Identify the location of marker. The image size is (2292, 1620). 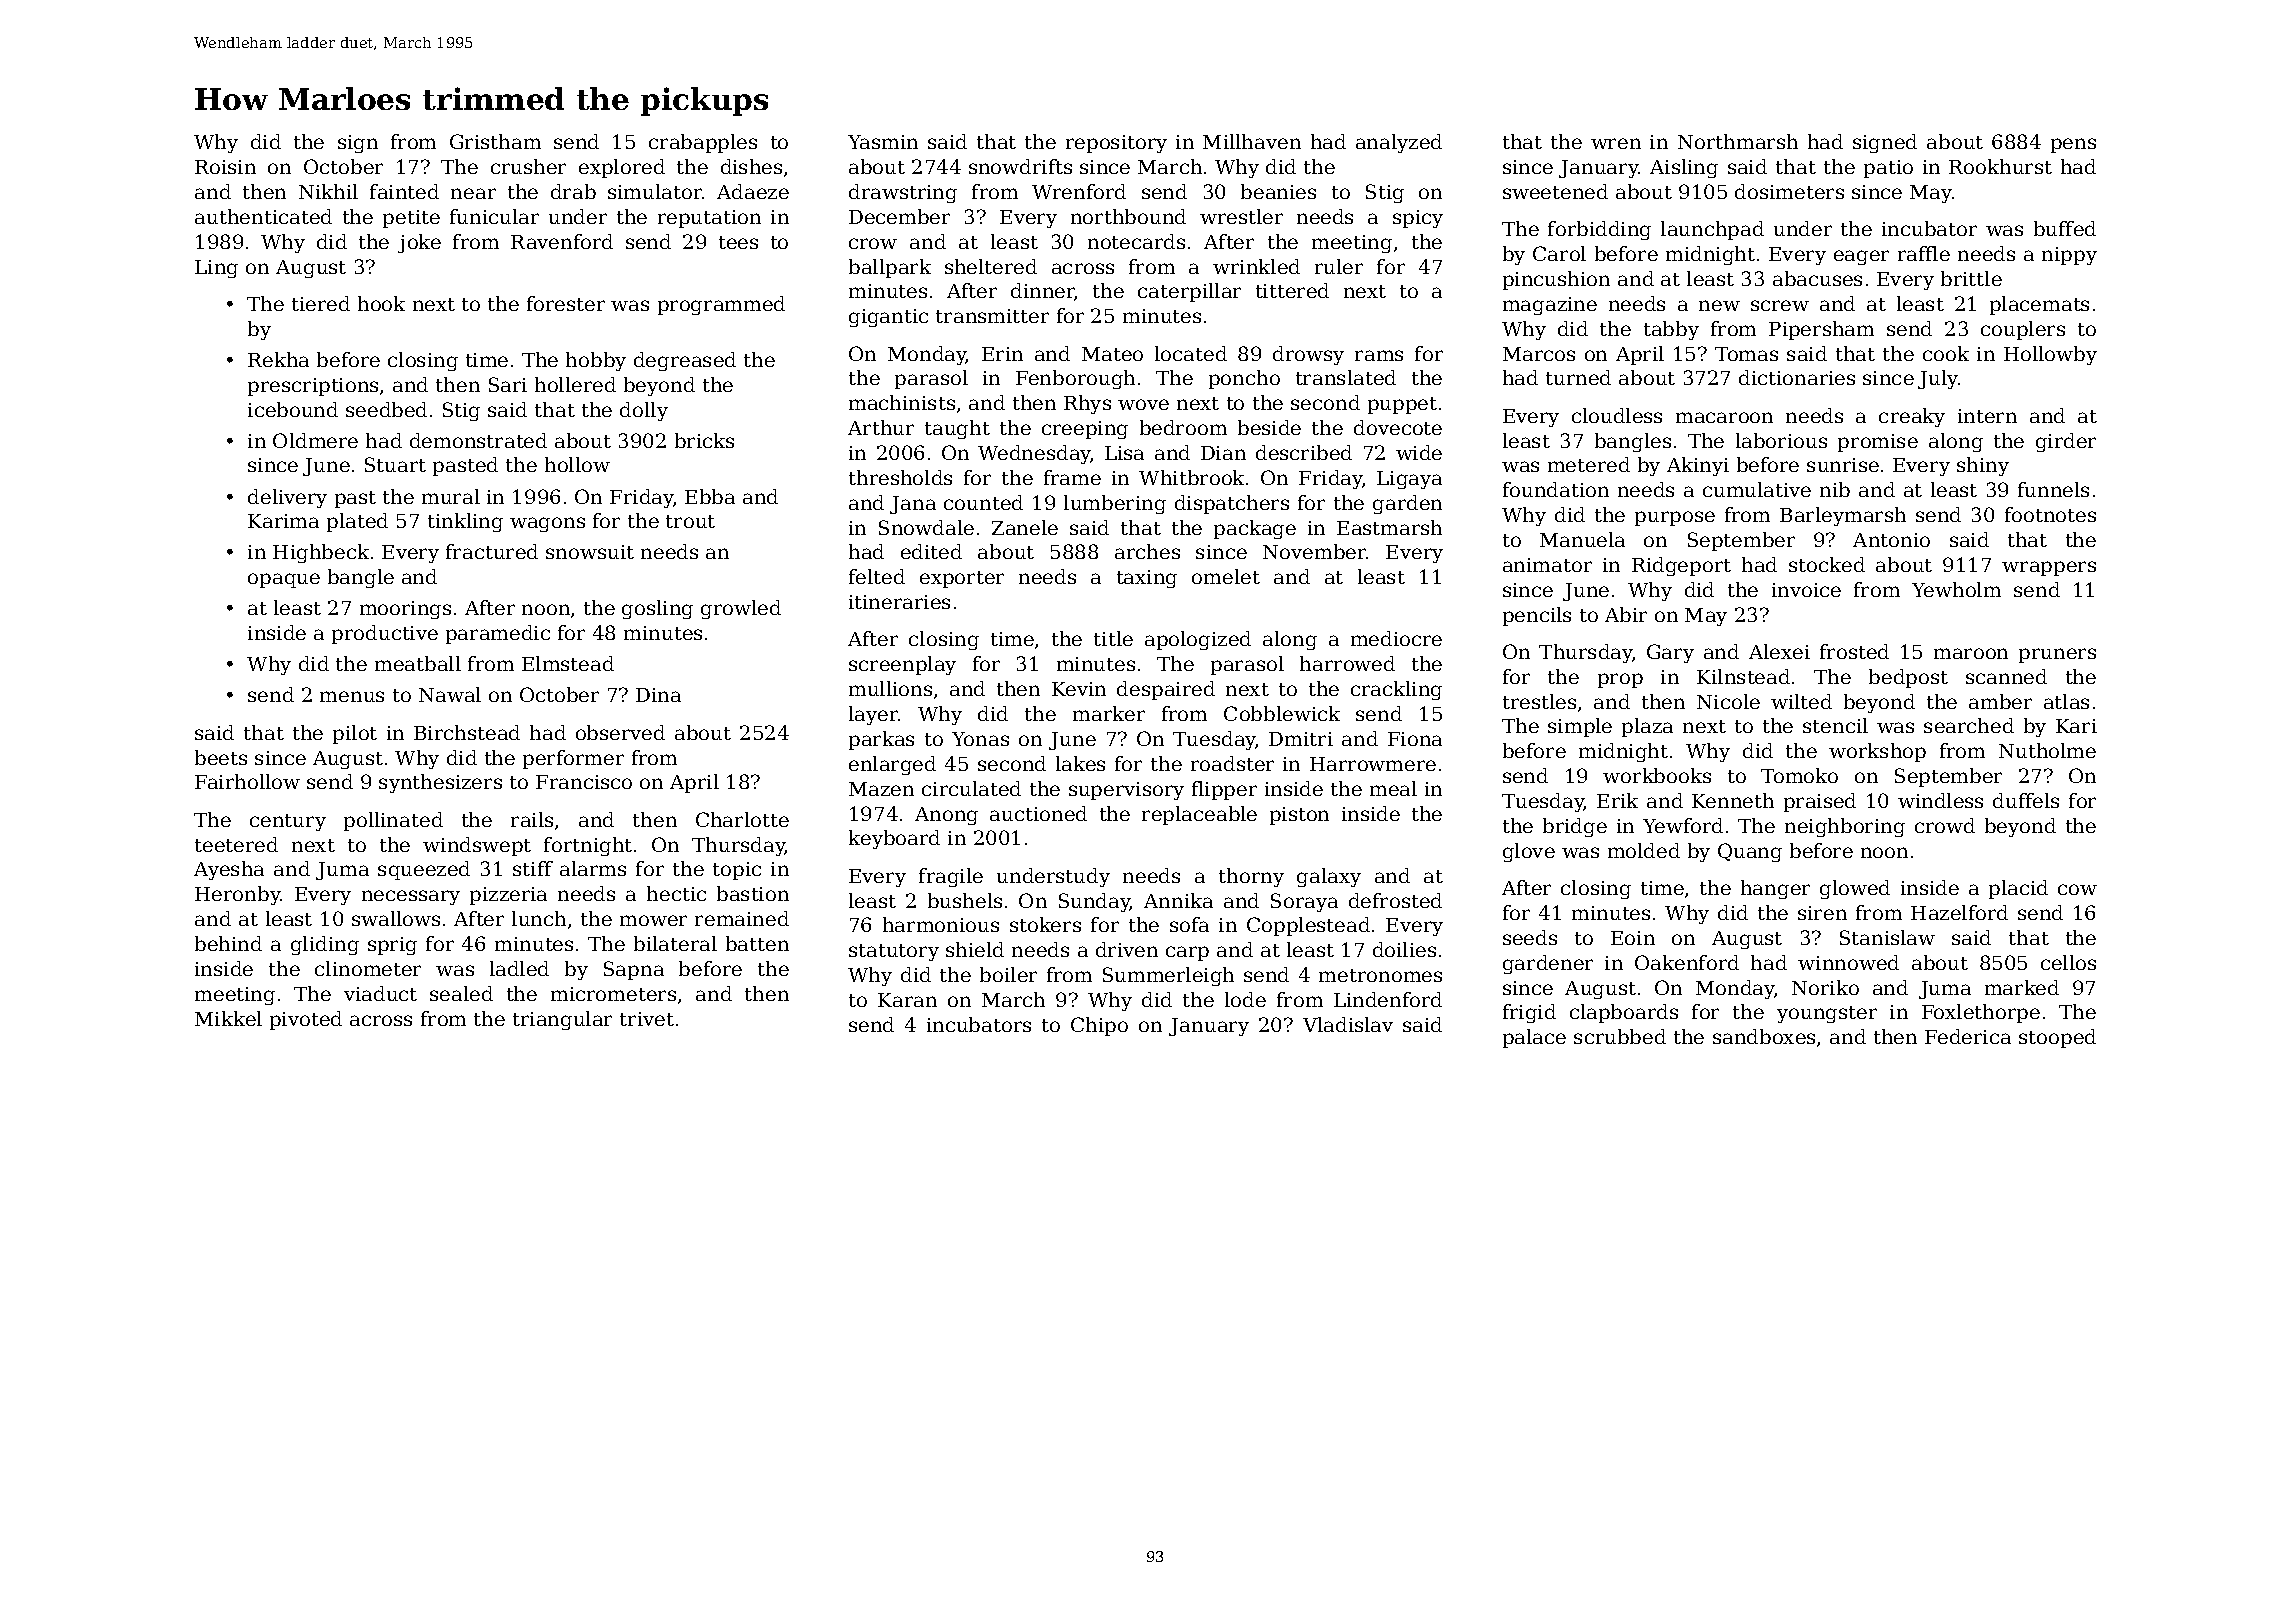
(1109, 713).
